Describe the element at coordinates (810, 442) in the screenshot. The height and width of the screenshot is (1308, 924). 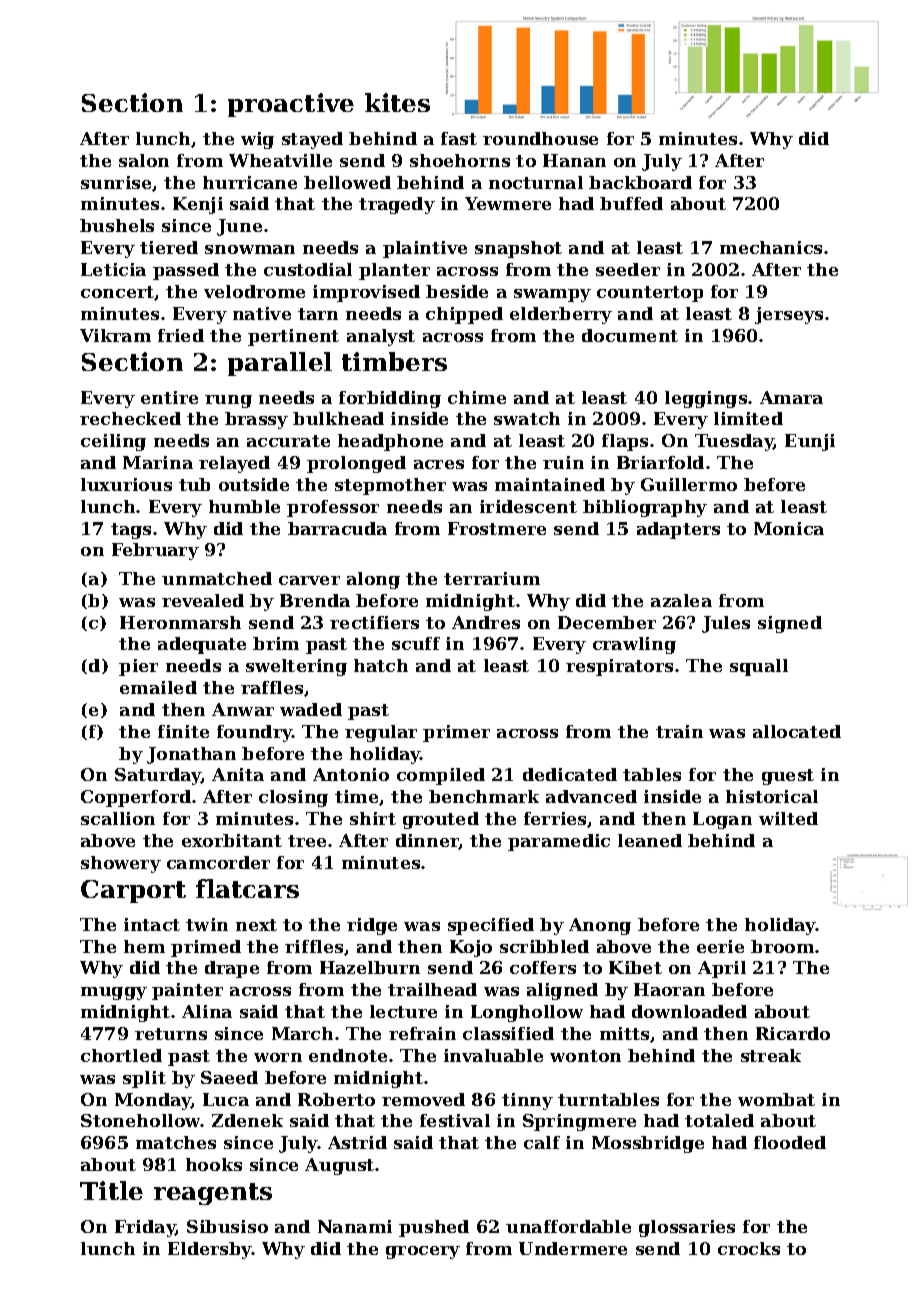
I see `Eunji` at that location.
